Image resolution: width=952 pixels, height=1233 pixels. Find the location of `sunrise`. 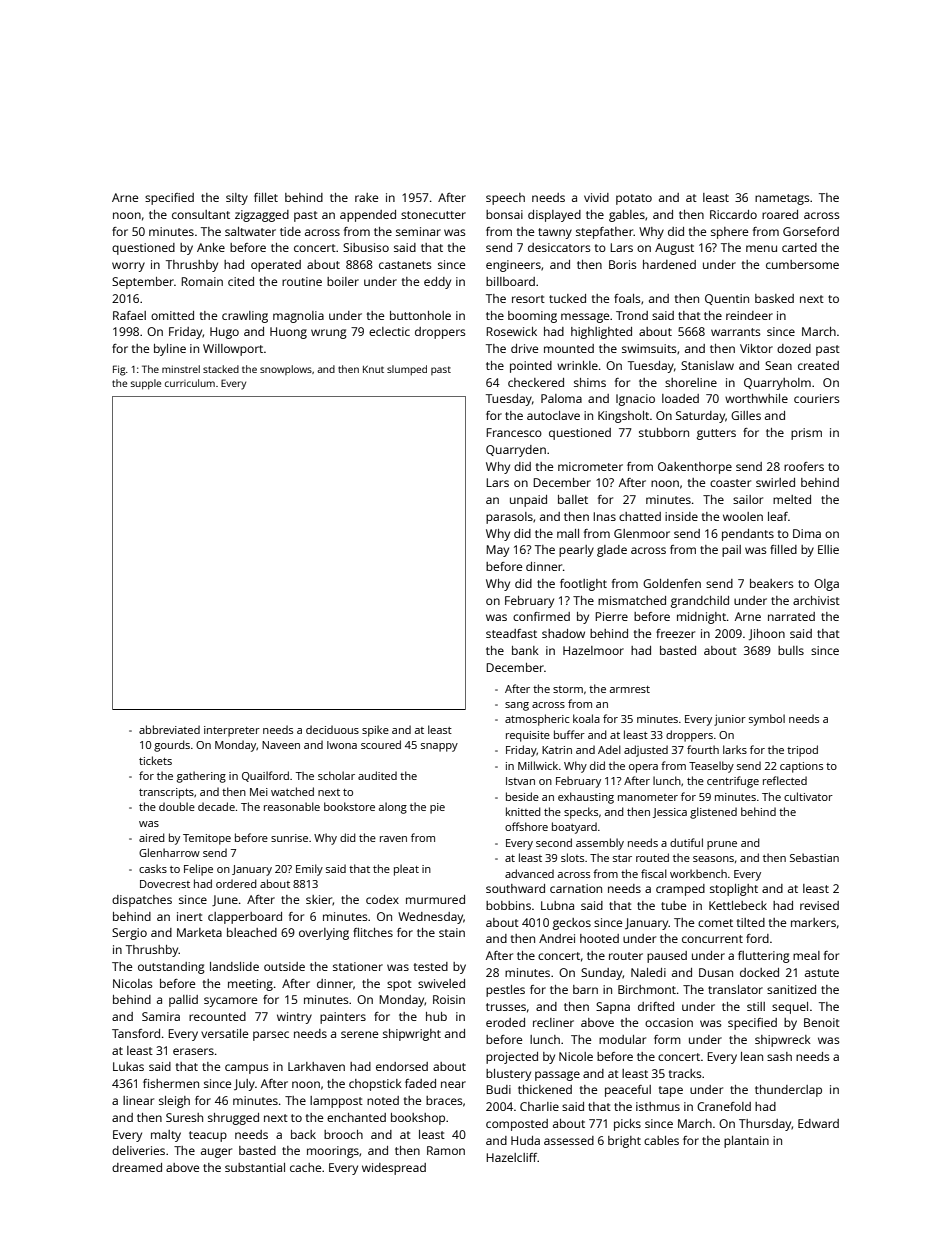

sunrise is located at coordinates (289, 838).
